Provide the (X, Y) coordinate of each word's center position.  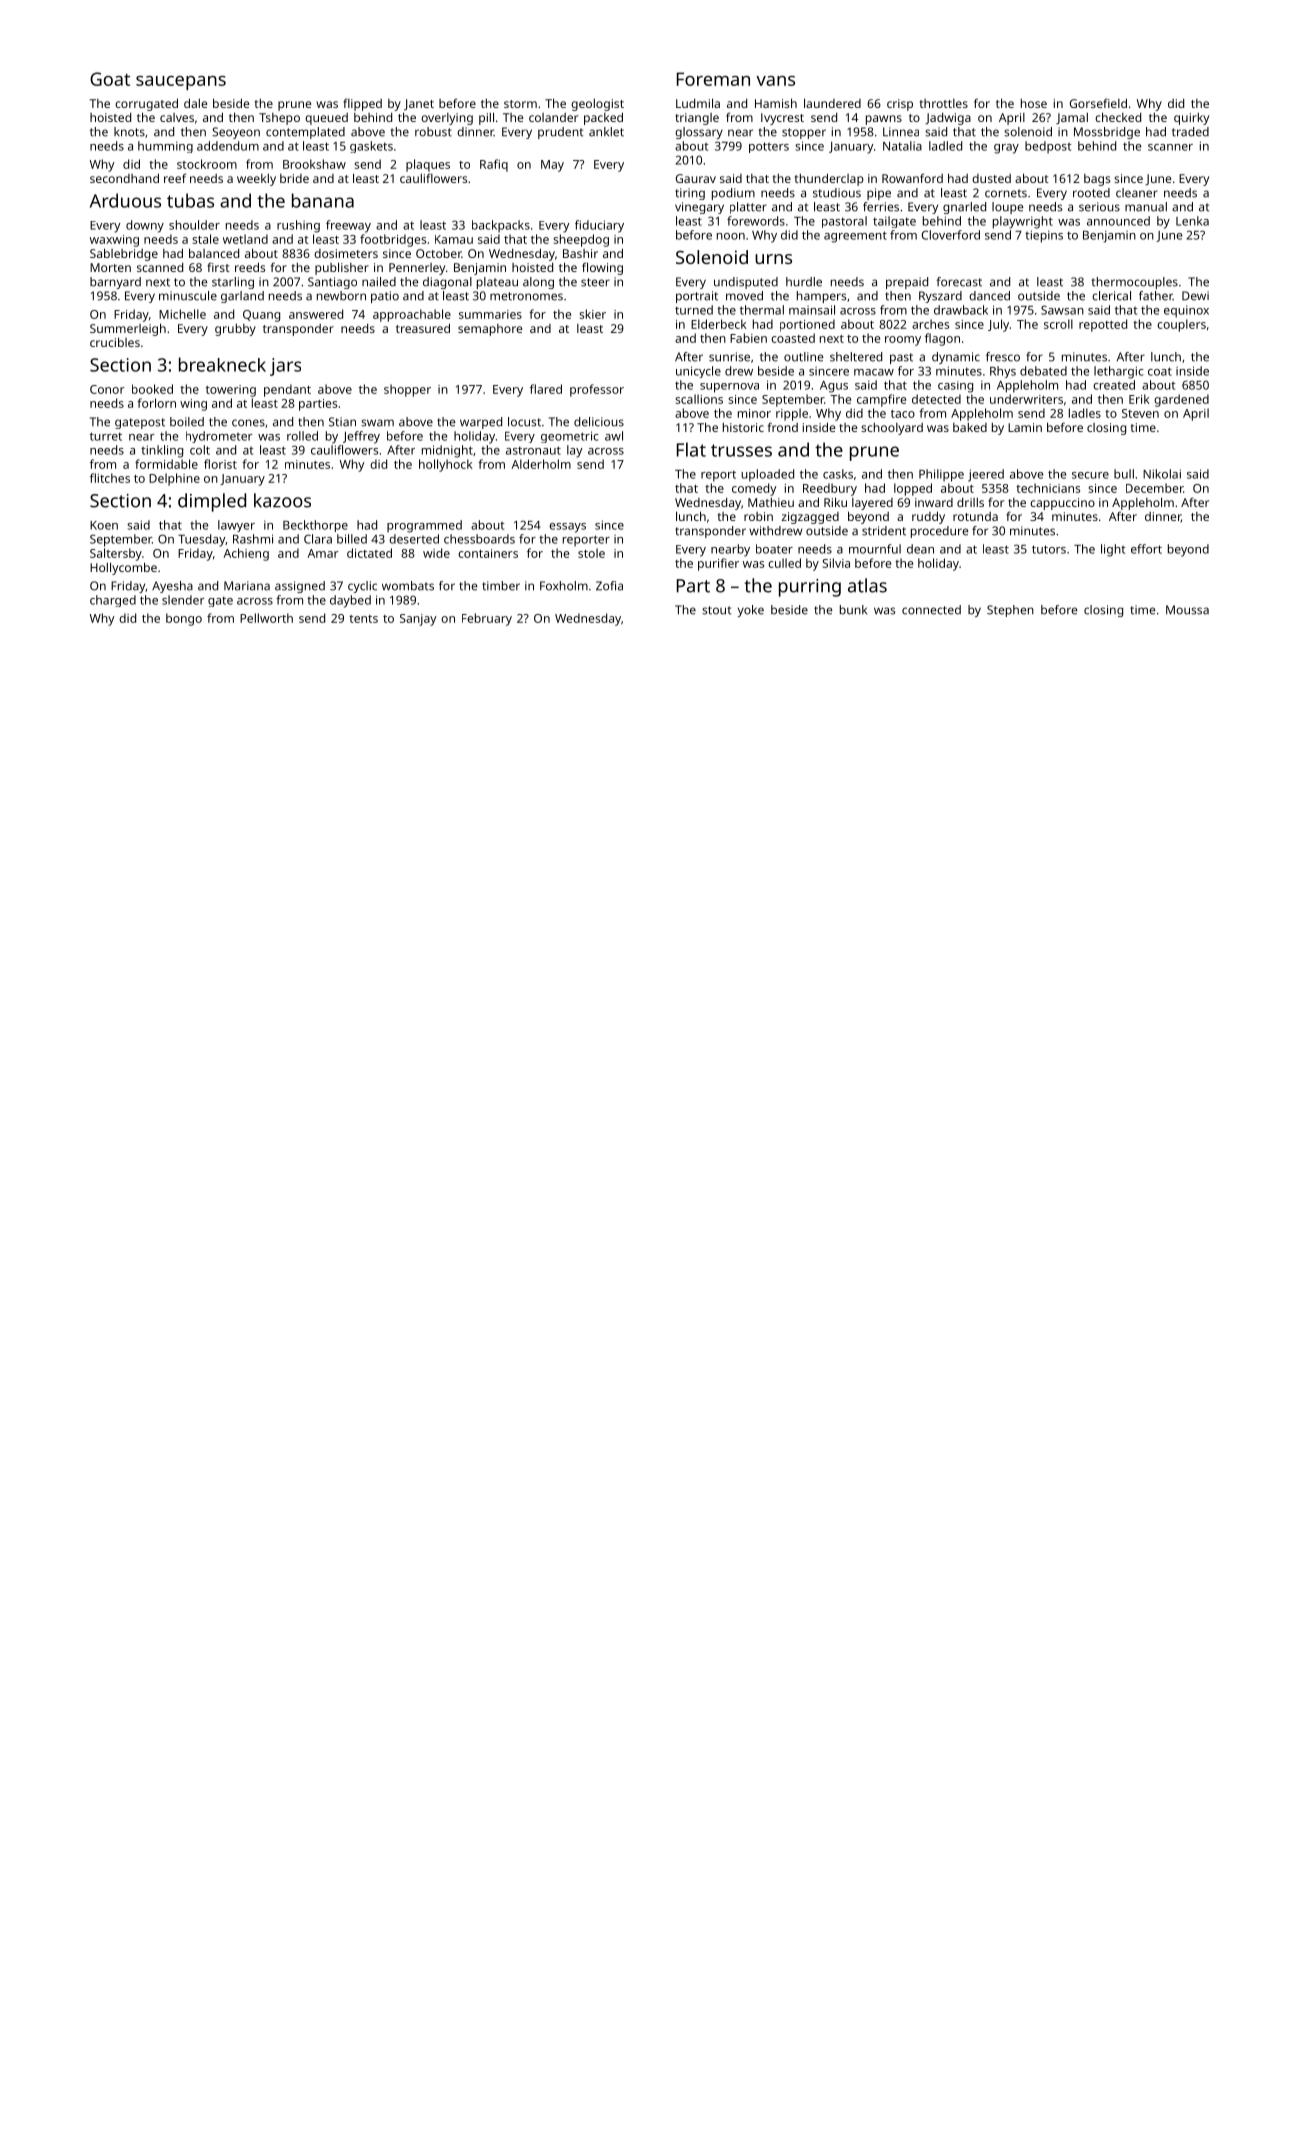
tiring (690, 194)
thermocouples (1134, 283)
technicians (1048, 488)
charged (113, 601)
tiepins (1044, 236)
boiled (187, 422)
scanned (160, 267)
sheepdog (581, 240)
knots (129, 132)
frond (783, 427)
